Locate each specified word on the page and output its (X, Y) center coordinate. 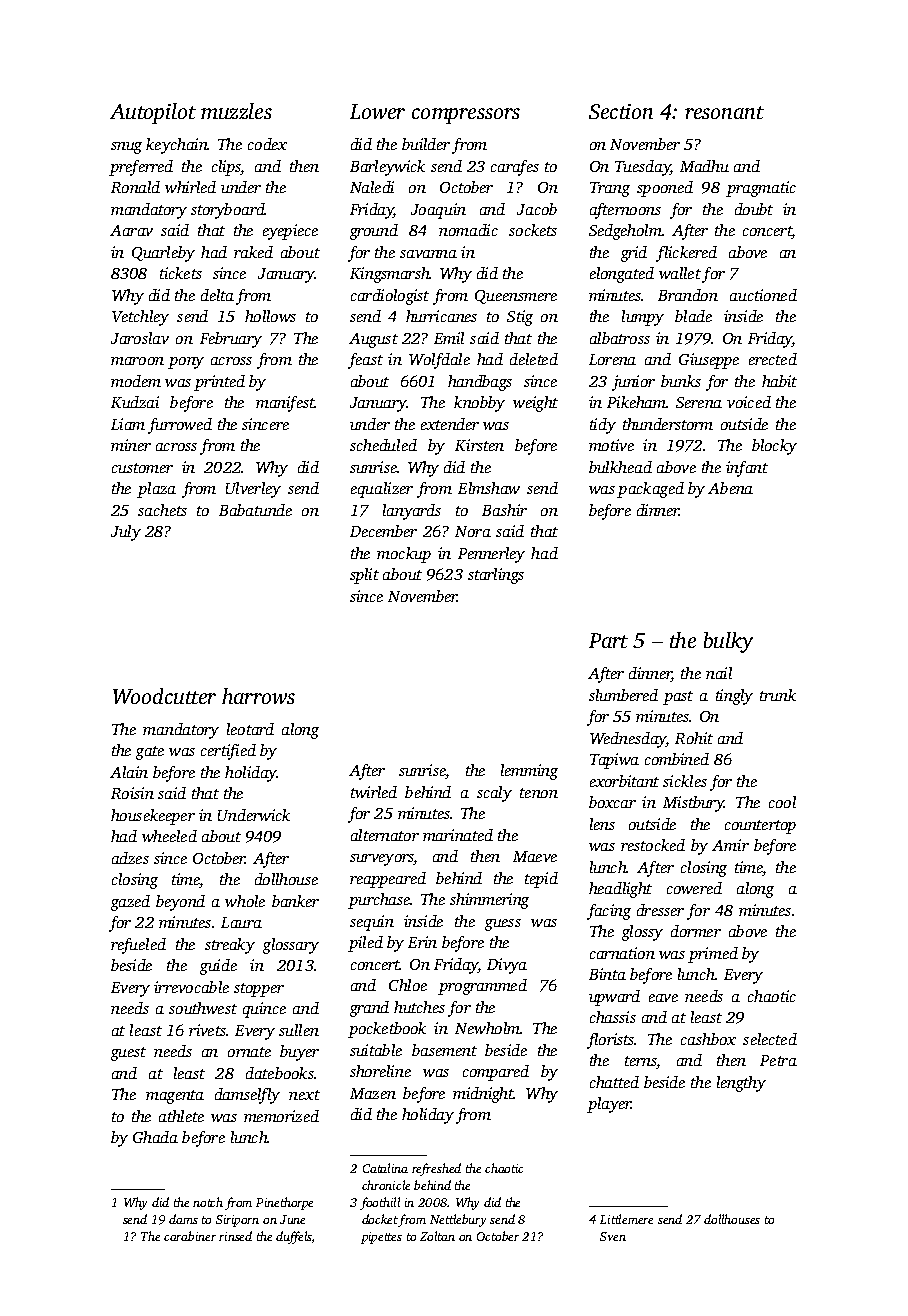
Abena (730, 488)
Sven (613, 1236)
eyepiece (290, 232)
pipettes (381, 1238)
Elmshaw (489, 488)
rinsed (235, 1236)
